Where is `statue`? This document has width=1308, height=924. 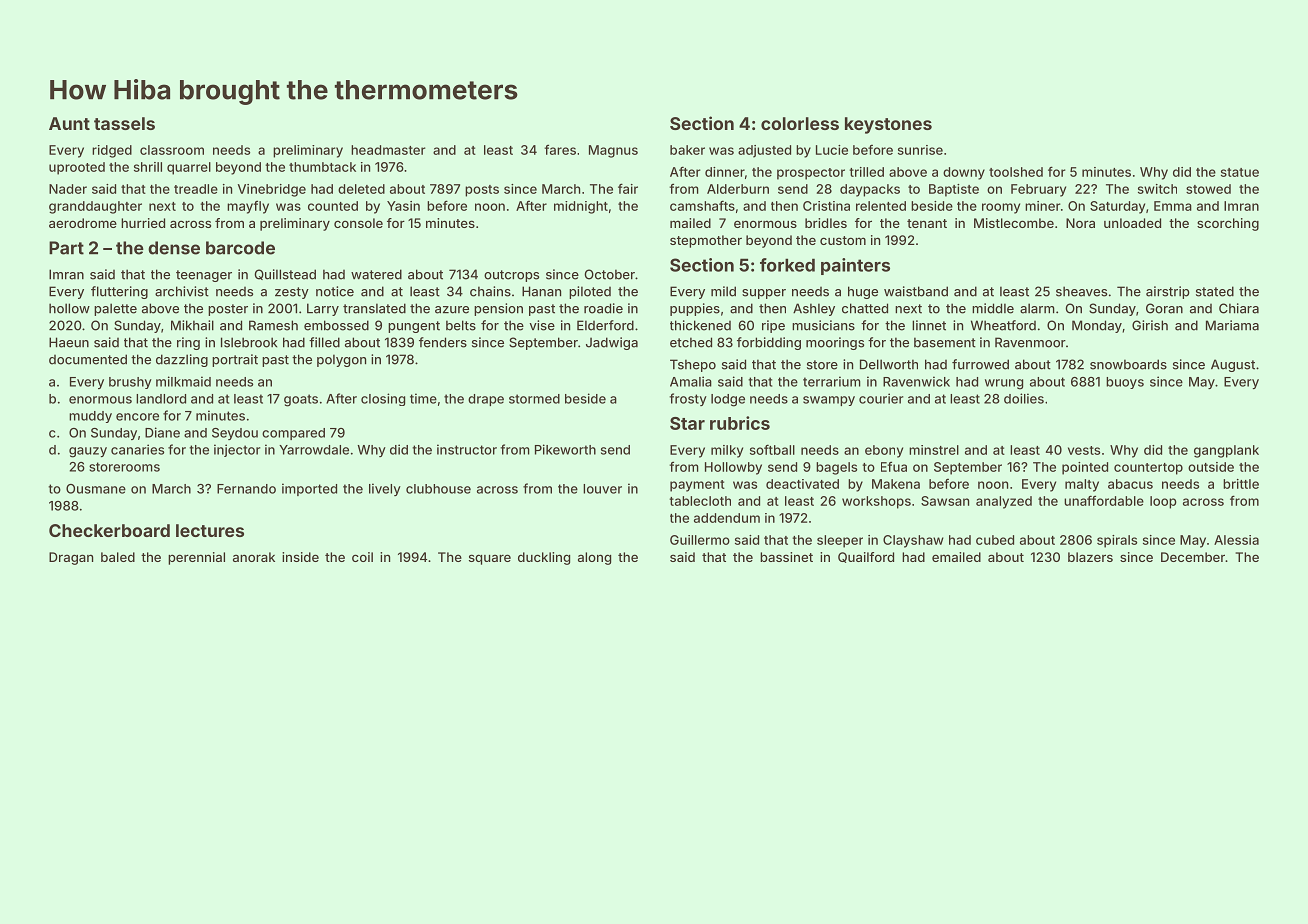
statue is located at coordinates (1240, 172).
